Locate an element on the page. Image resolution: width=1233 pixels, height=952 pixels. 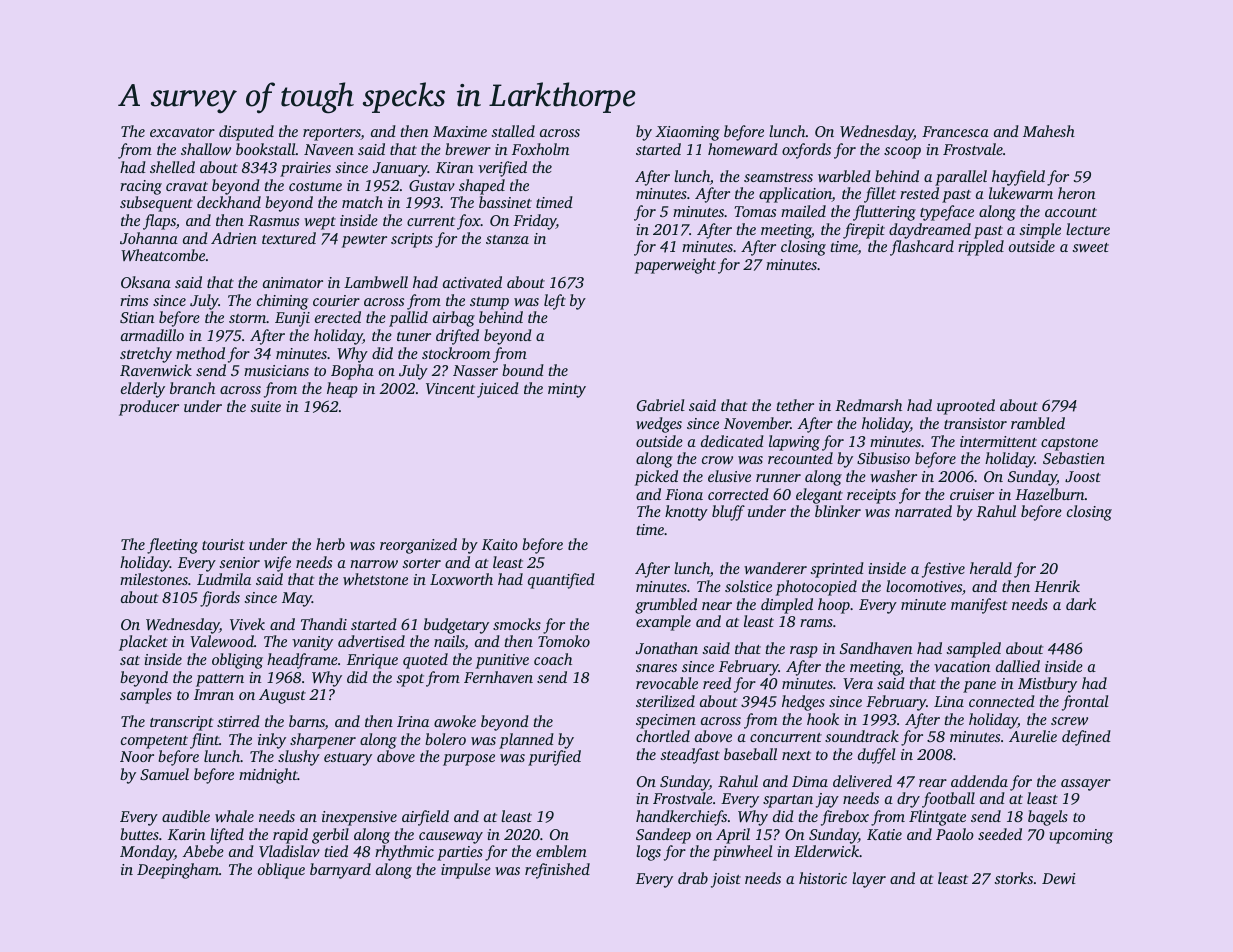
Oksana is located at coordinates (146, 282).
